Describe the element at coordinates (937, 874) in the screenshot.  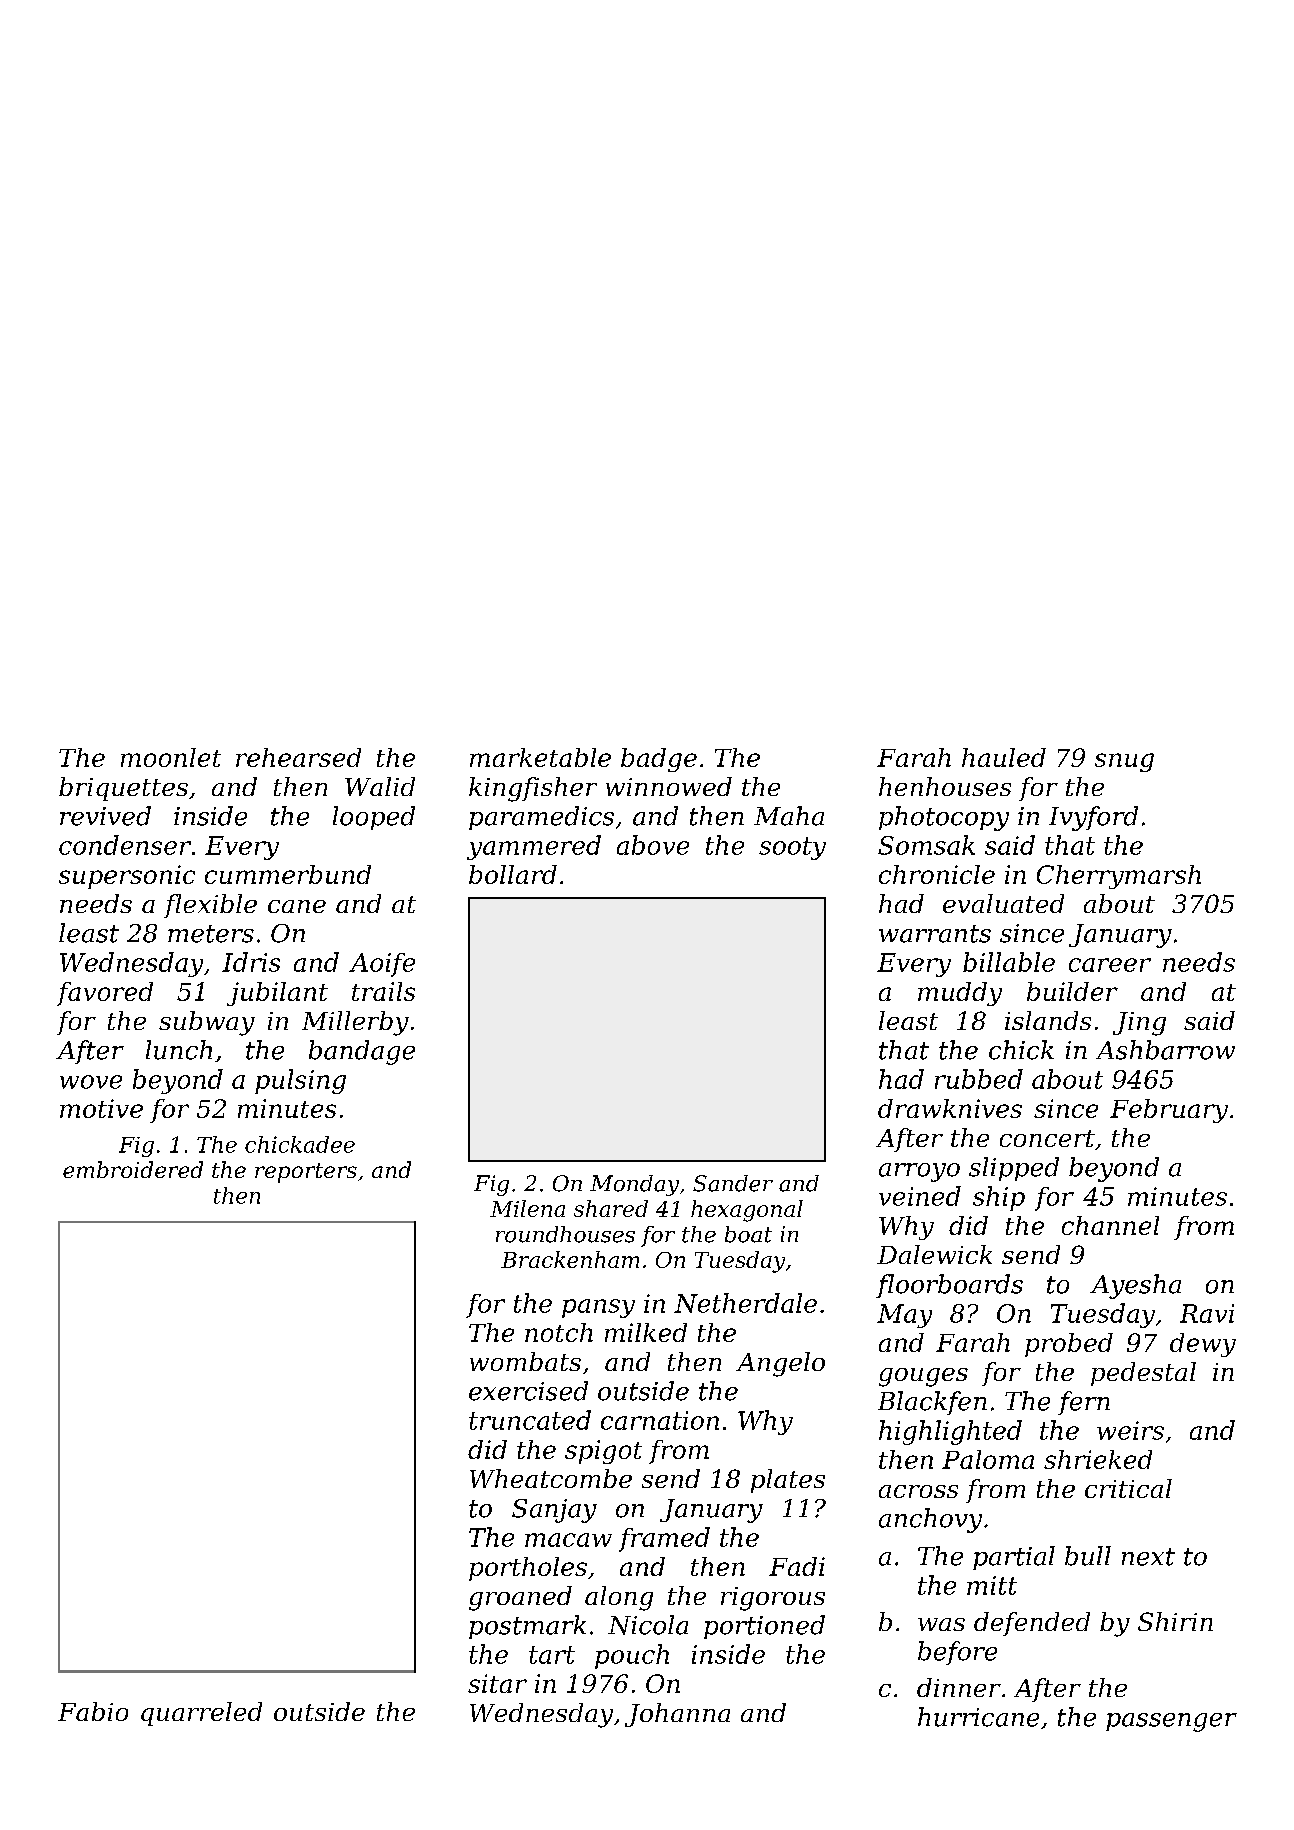
I see `chronicle` at that location.
